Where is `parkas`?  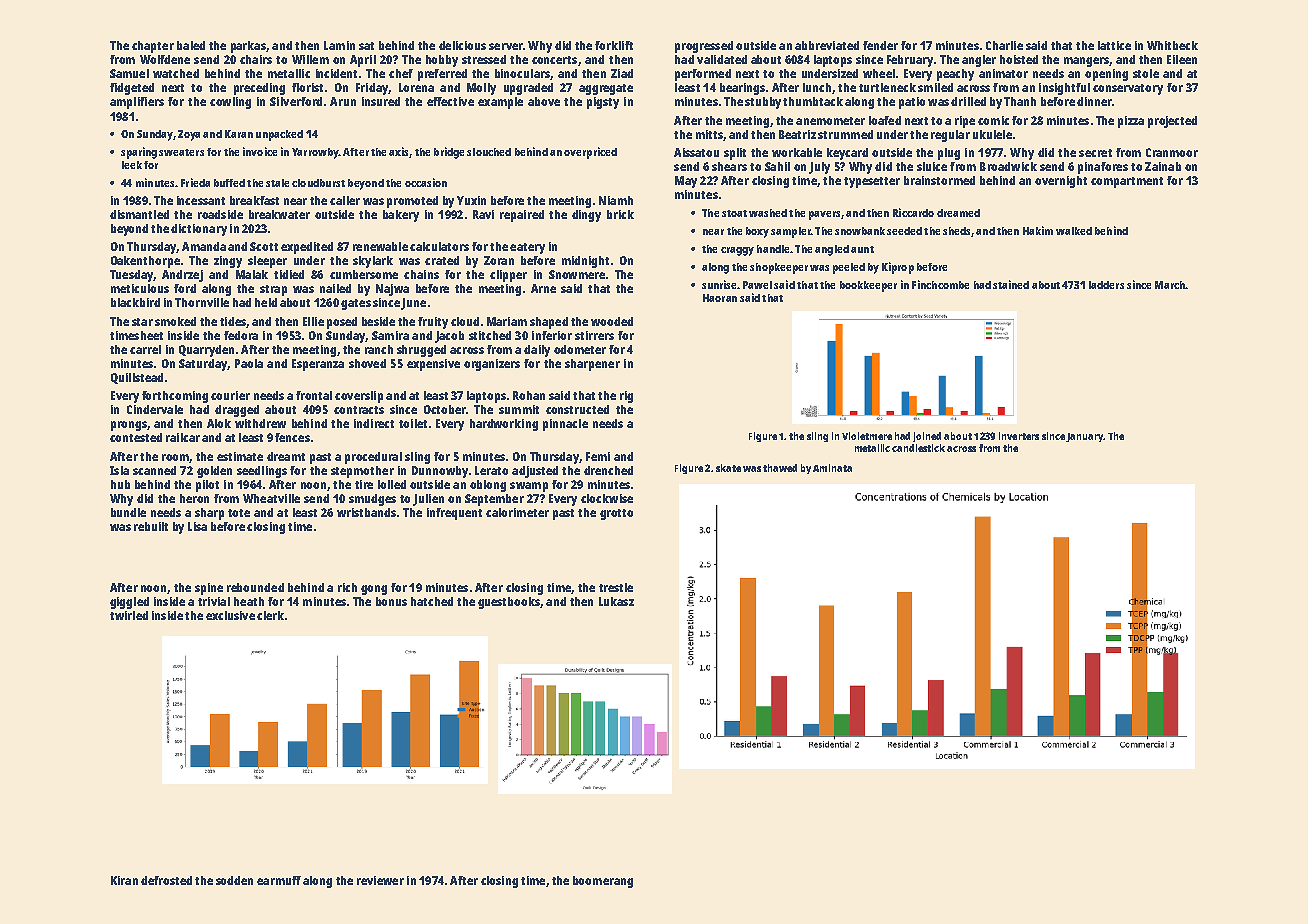
parkas is located at coordinates (248, 47).
